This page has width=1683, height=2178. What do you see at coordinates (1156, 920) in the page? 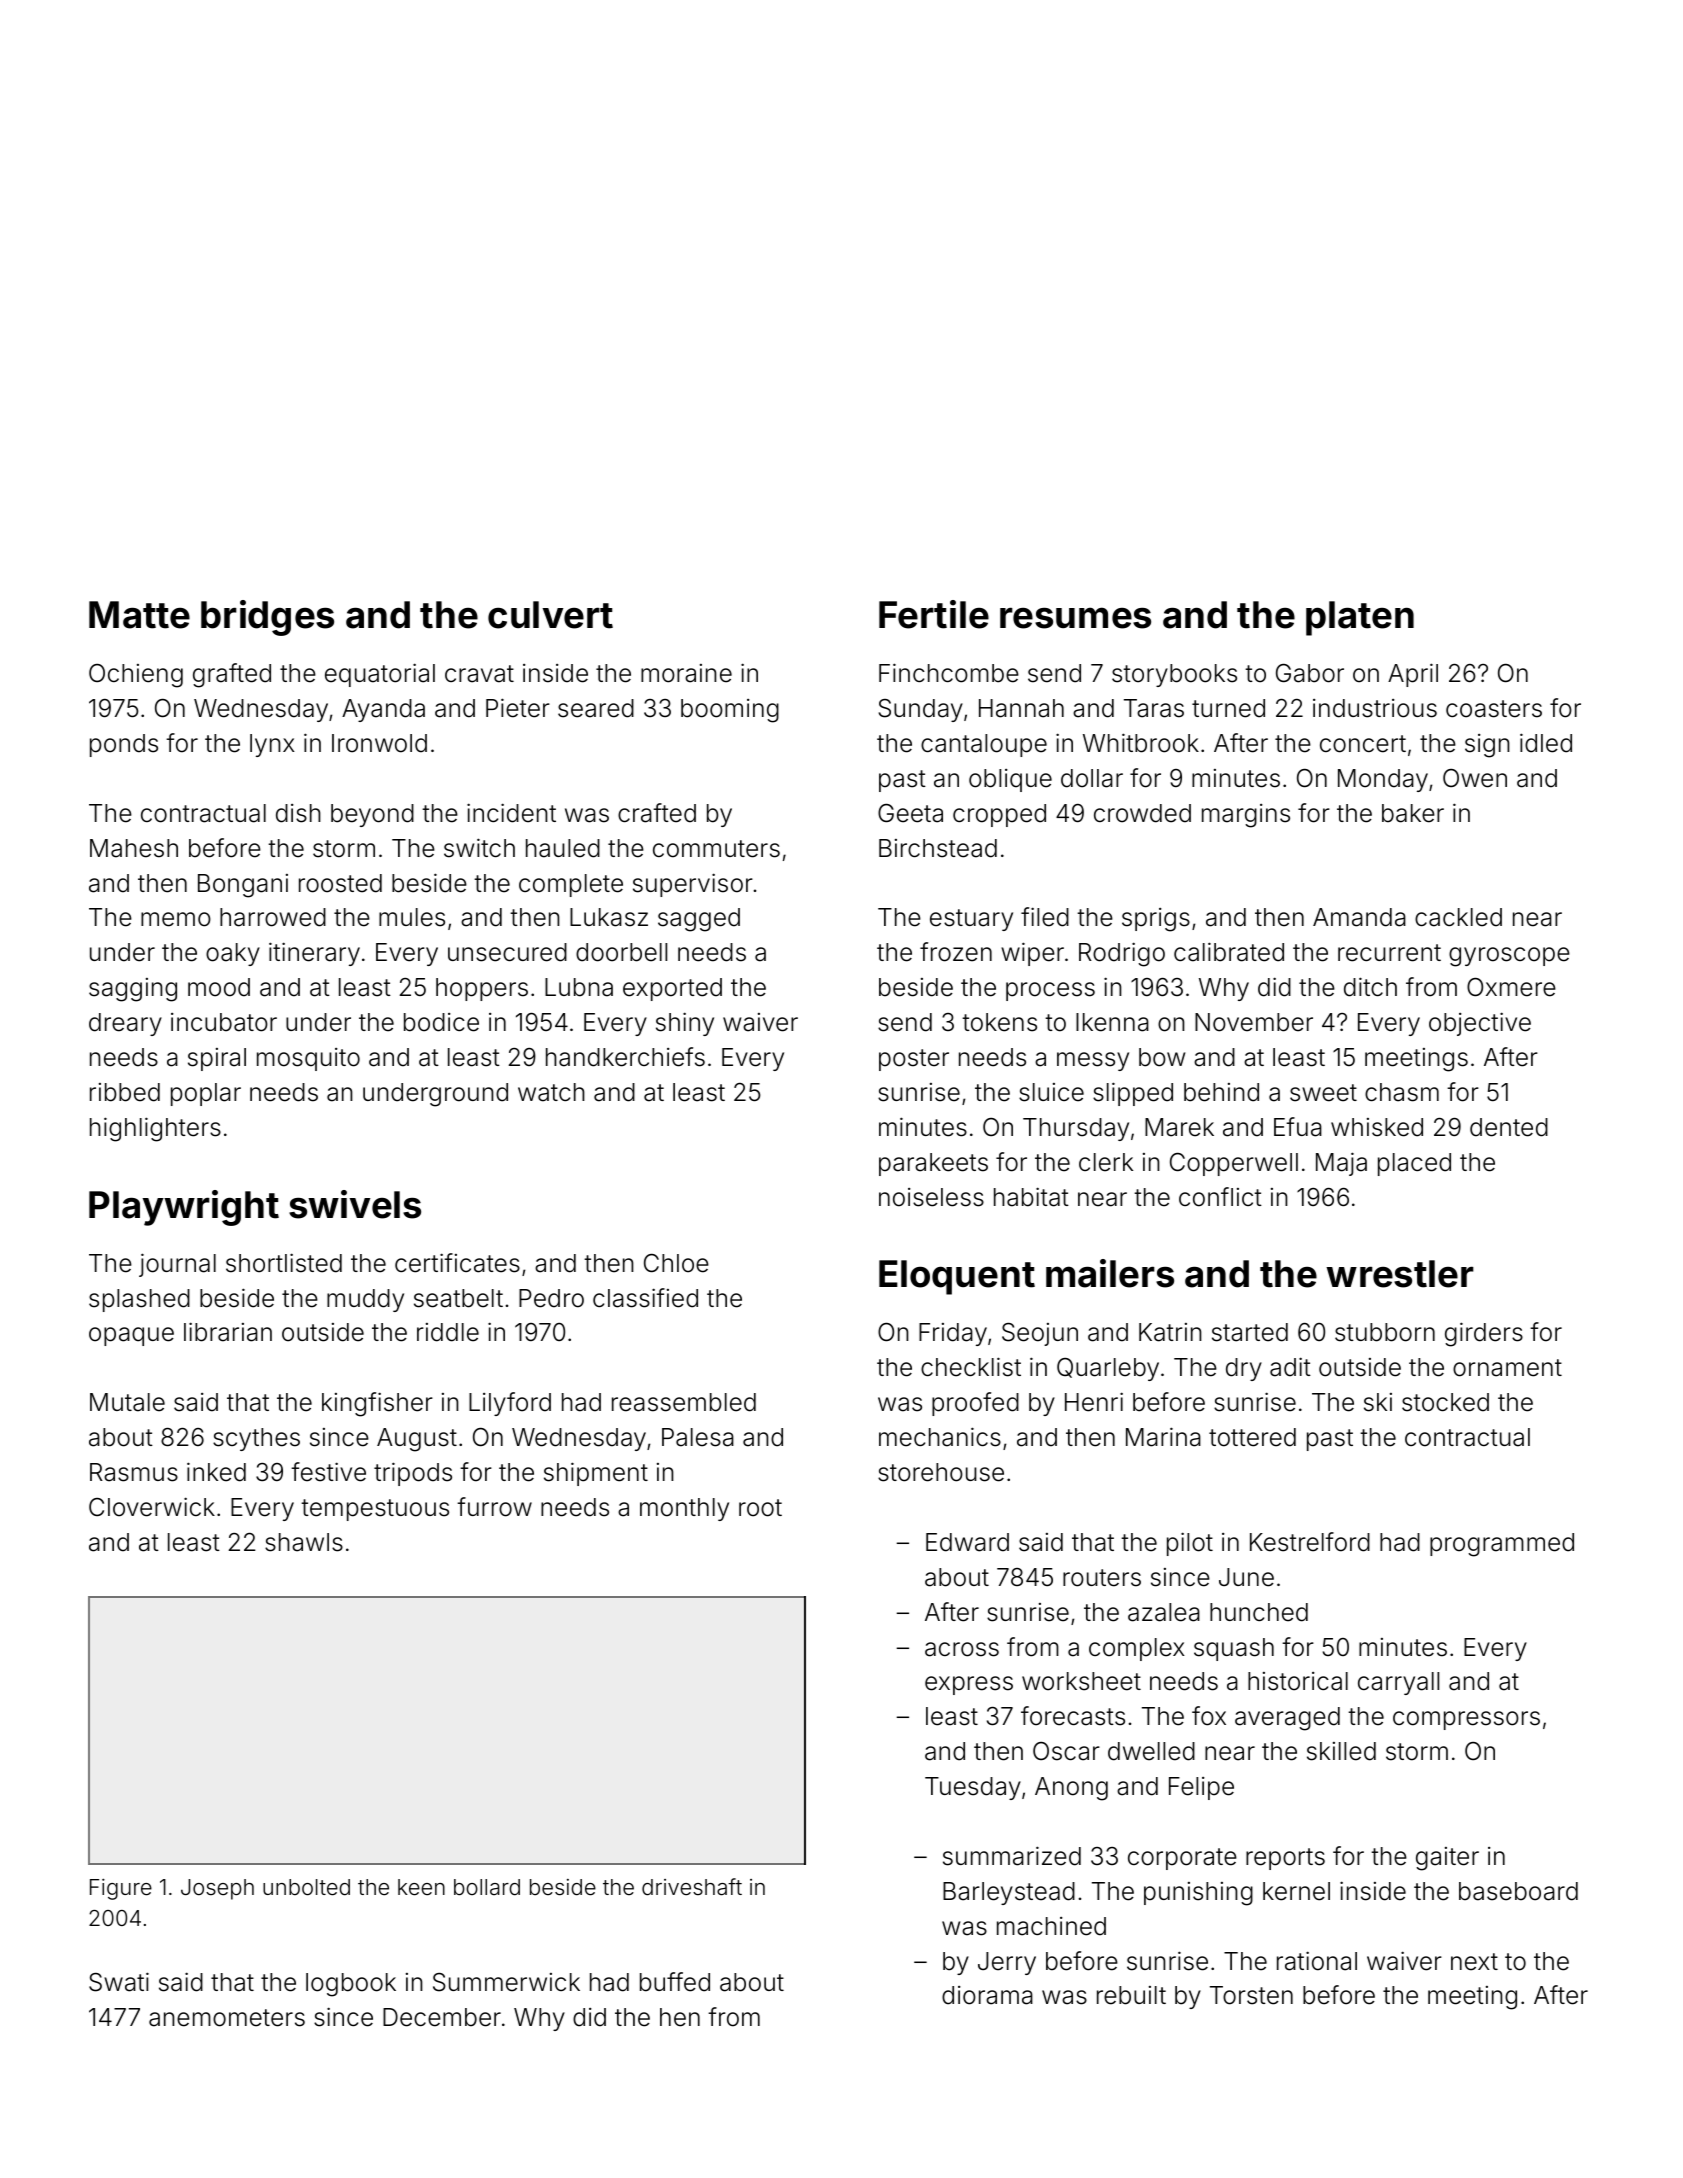
I see `sprigs` at bounding box center [1156, 920].
